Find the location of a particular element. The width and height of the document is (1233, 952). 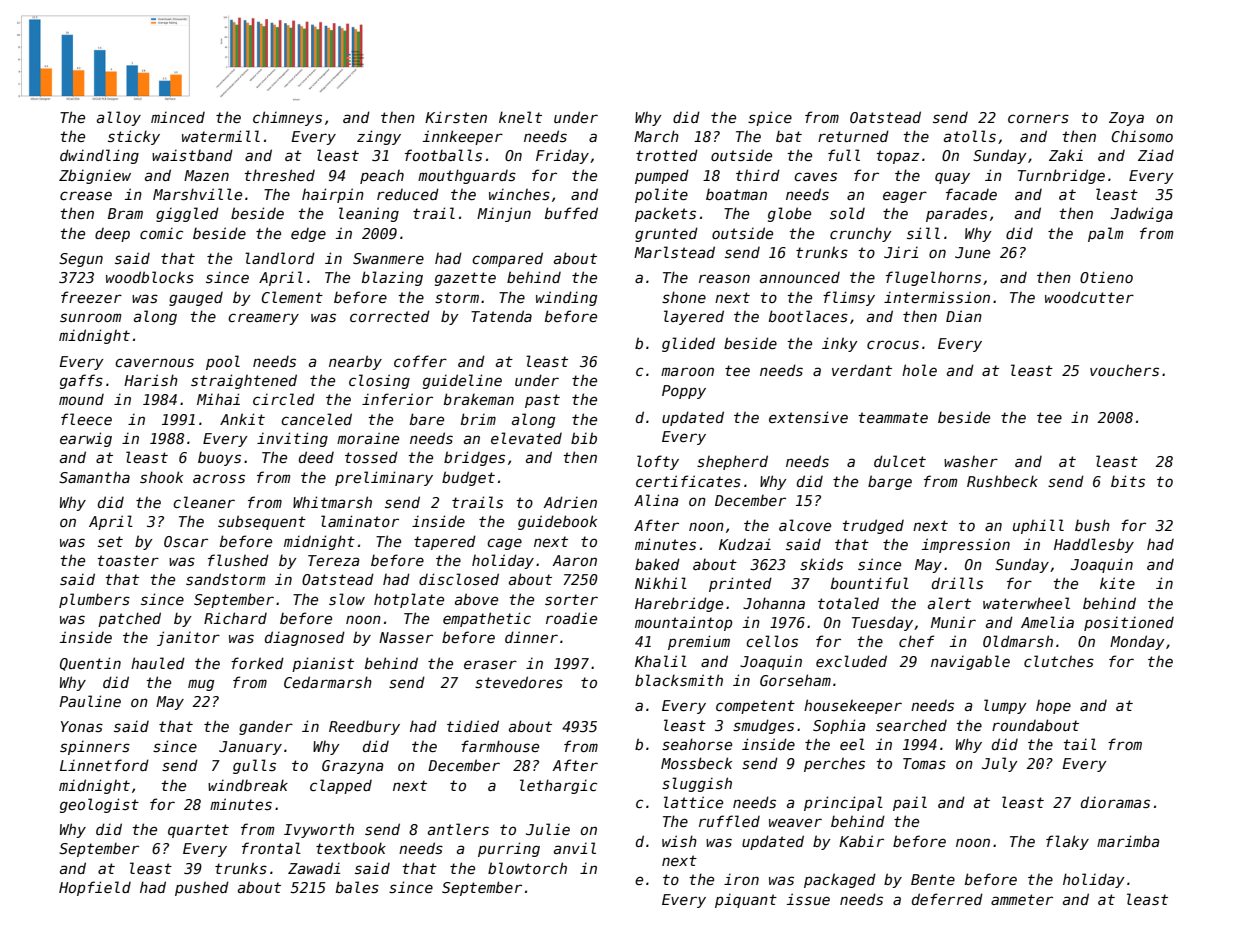

trotted is located at coordinates (667, 155).
